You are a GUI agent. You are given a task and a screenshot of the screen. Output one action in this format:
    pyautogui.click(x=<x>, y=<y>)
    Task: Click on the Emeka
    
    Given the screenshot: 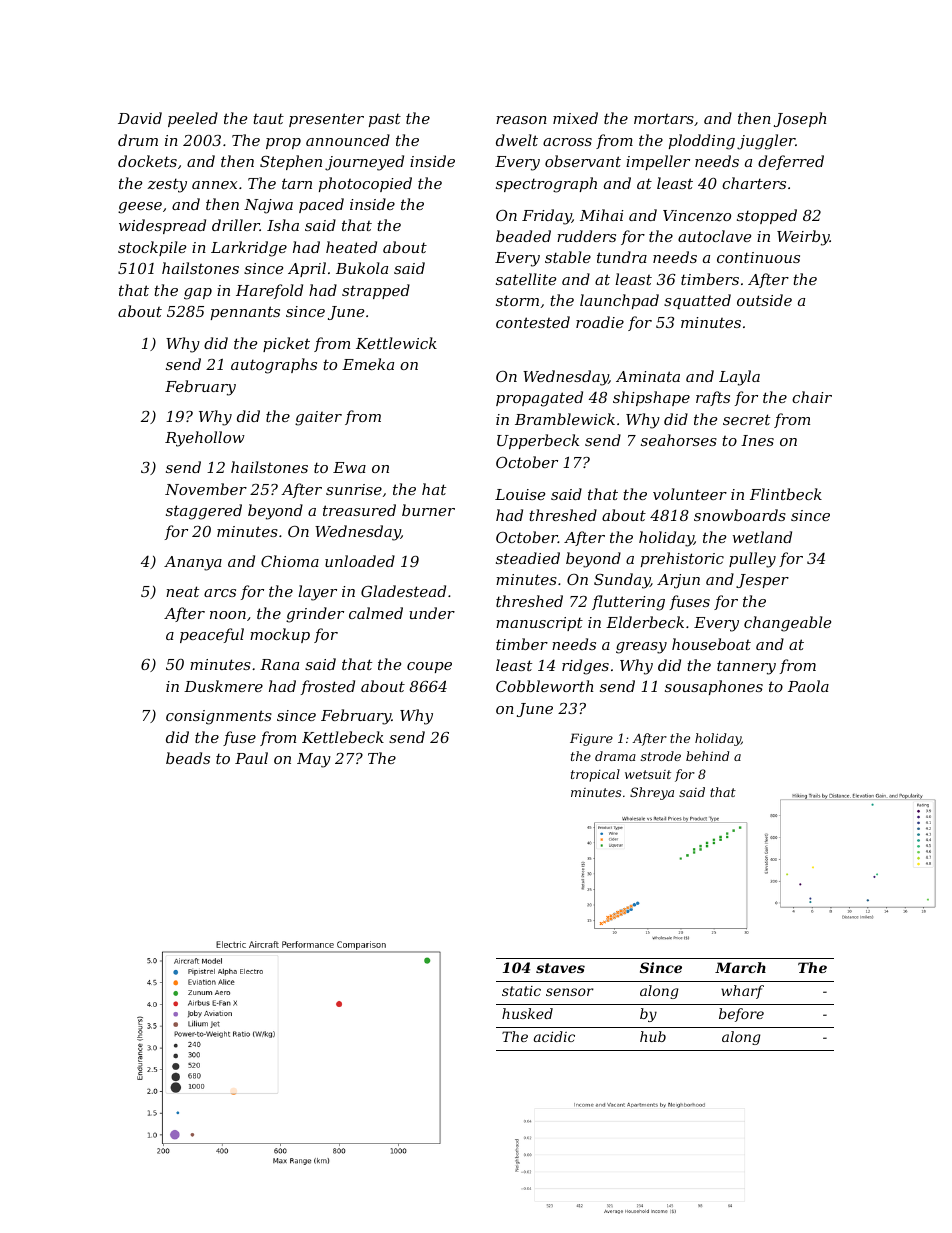 What is the action you would take?
    pyautogui.click(x=368, y=364)
